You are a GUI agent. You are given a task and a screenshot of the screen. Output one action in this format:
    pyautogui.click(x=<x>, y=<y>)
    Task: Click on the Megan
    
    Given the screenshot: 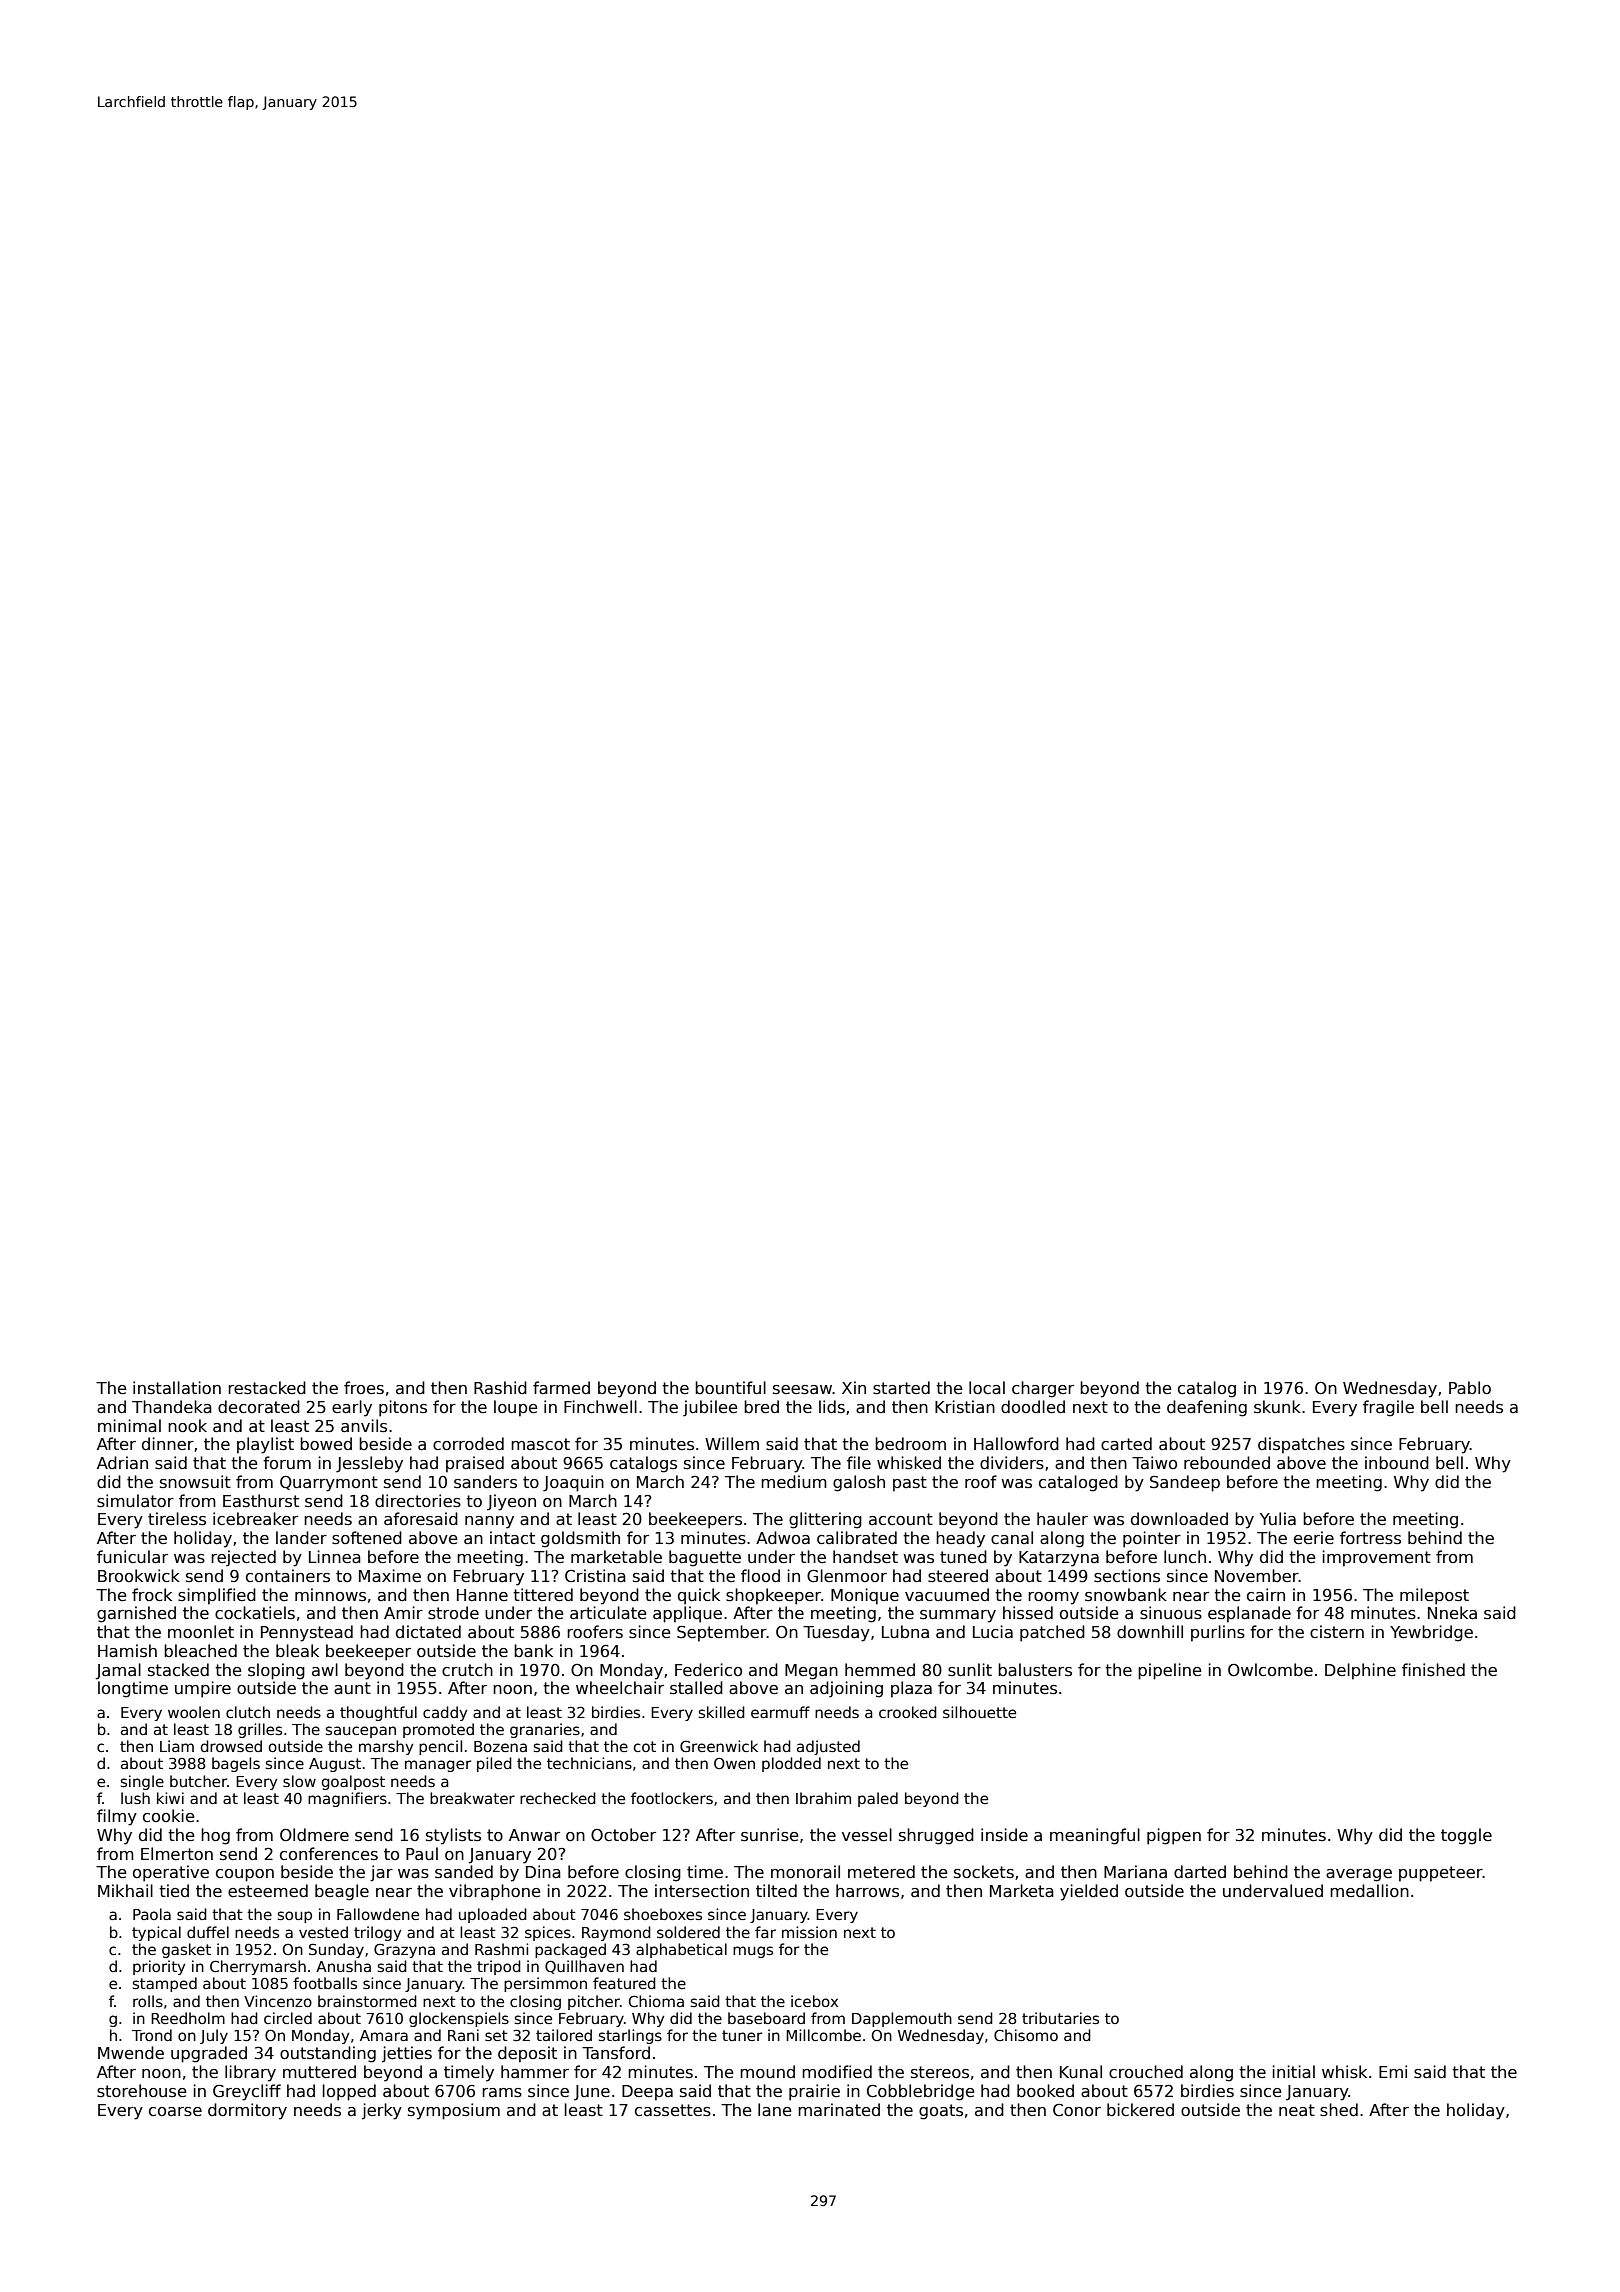 What is the action you would take?
    pyautogui.click(x=811, y=1672)
